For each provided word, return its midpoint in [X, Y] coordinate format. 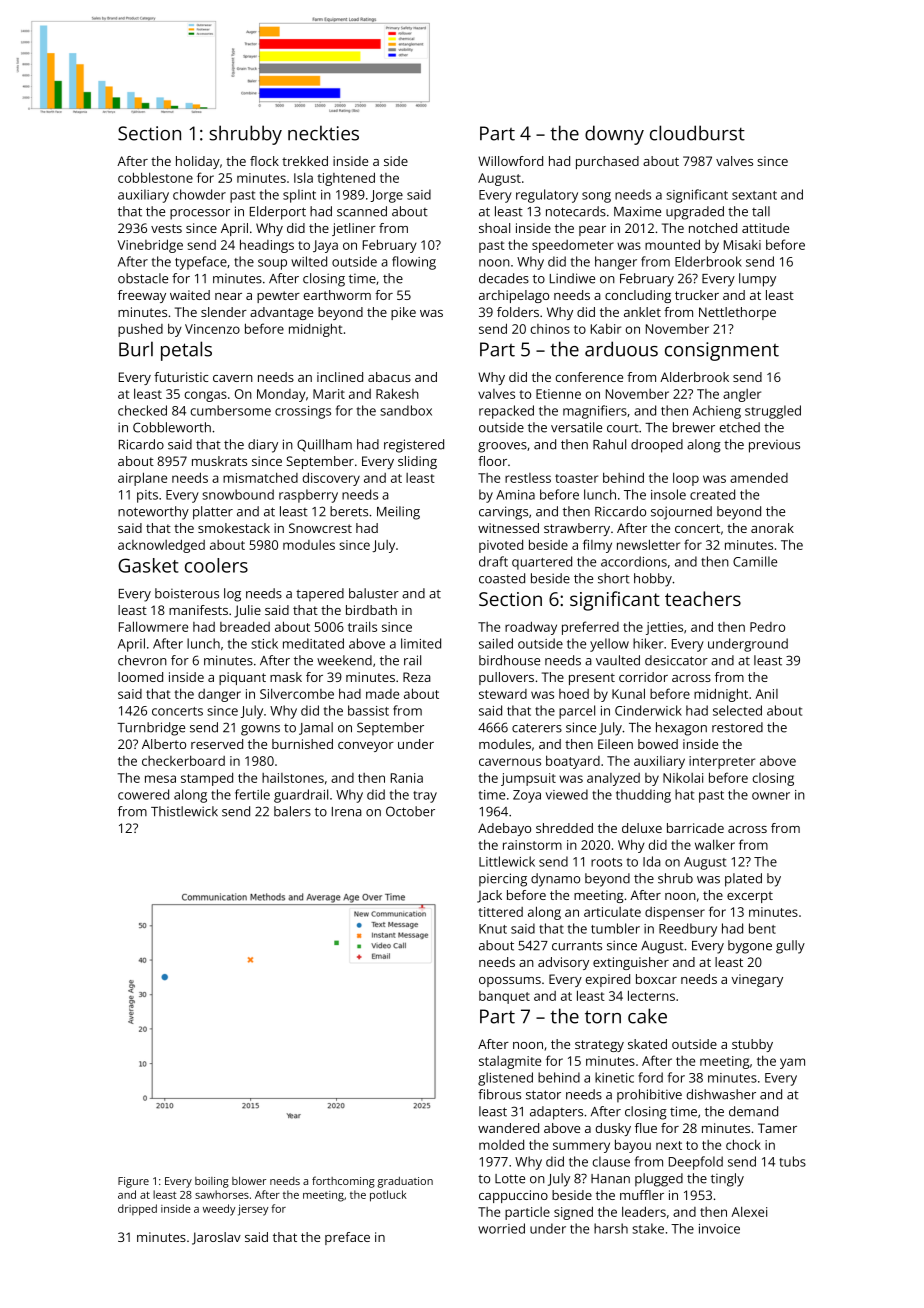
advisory [563, 963]
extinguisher [631, 963]
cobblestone [155, 177]
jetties [664, 628]
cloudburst [697, 133]
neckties [323, 133]
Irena [347, 812]
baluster [374, 593]
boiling [212, 1182]
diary [263, 446]
